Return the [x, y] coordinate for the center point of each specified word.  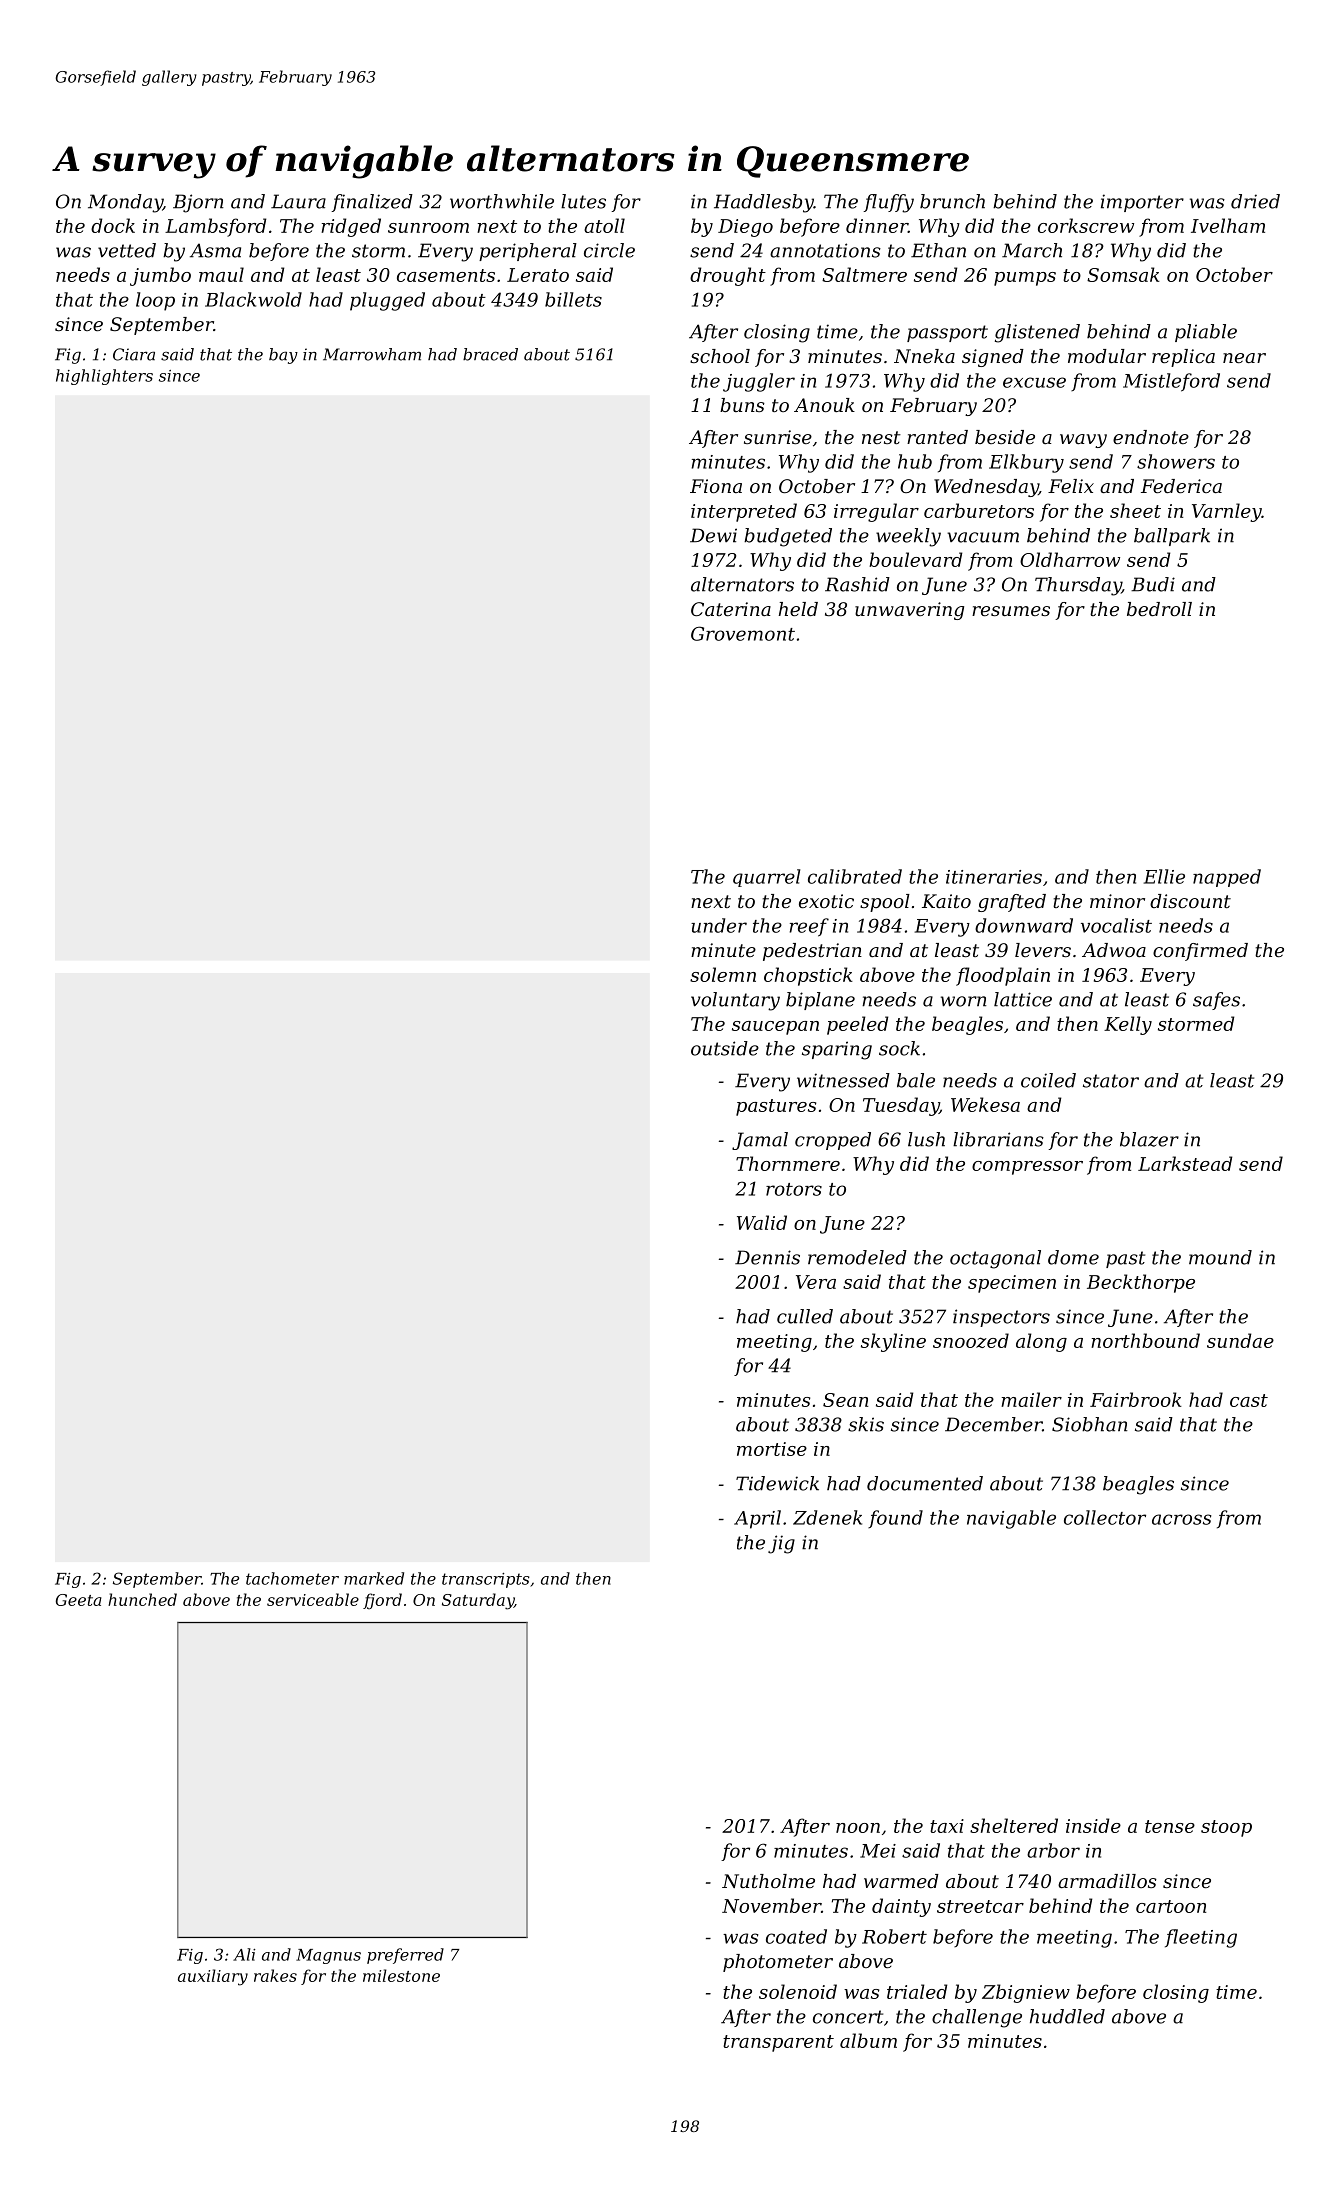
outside [725, 1048]
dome [1073, 1257]
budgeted [788, 537]
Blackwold [253, 299]
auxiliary [213, 1977]
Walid [762, 1222]
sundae [1240, 1340]
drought [728, 276]
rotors [794, 1189]
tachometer [292, 1578]
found [895, 1519]
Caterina [731, 609]
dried [1255, 201]
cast [1249, 1400]
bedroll [1159, 609]
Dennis [767, 1257]
